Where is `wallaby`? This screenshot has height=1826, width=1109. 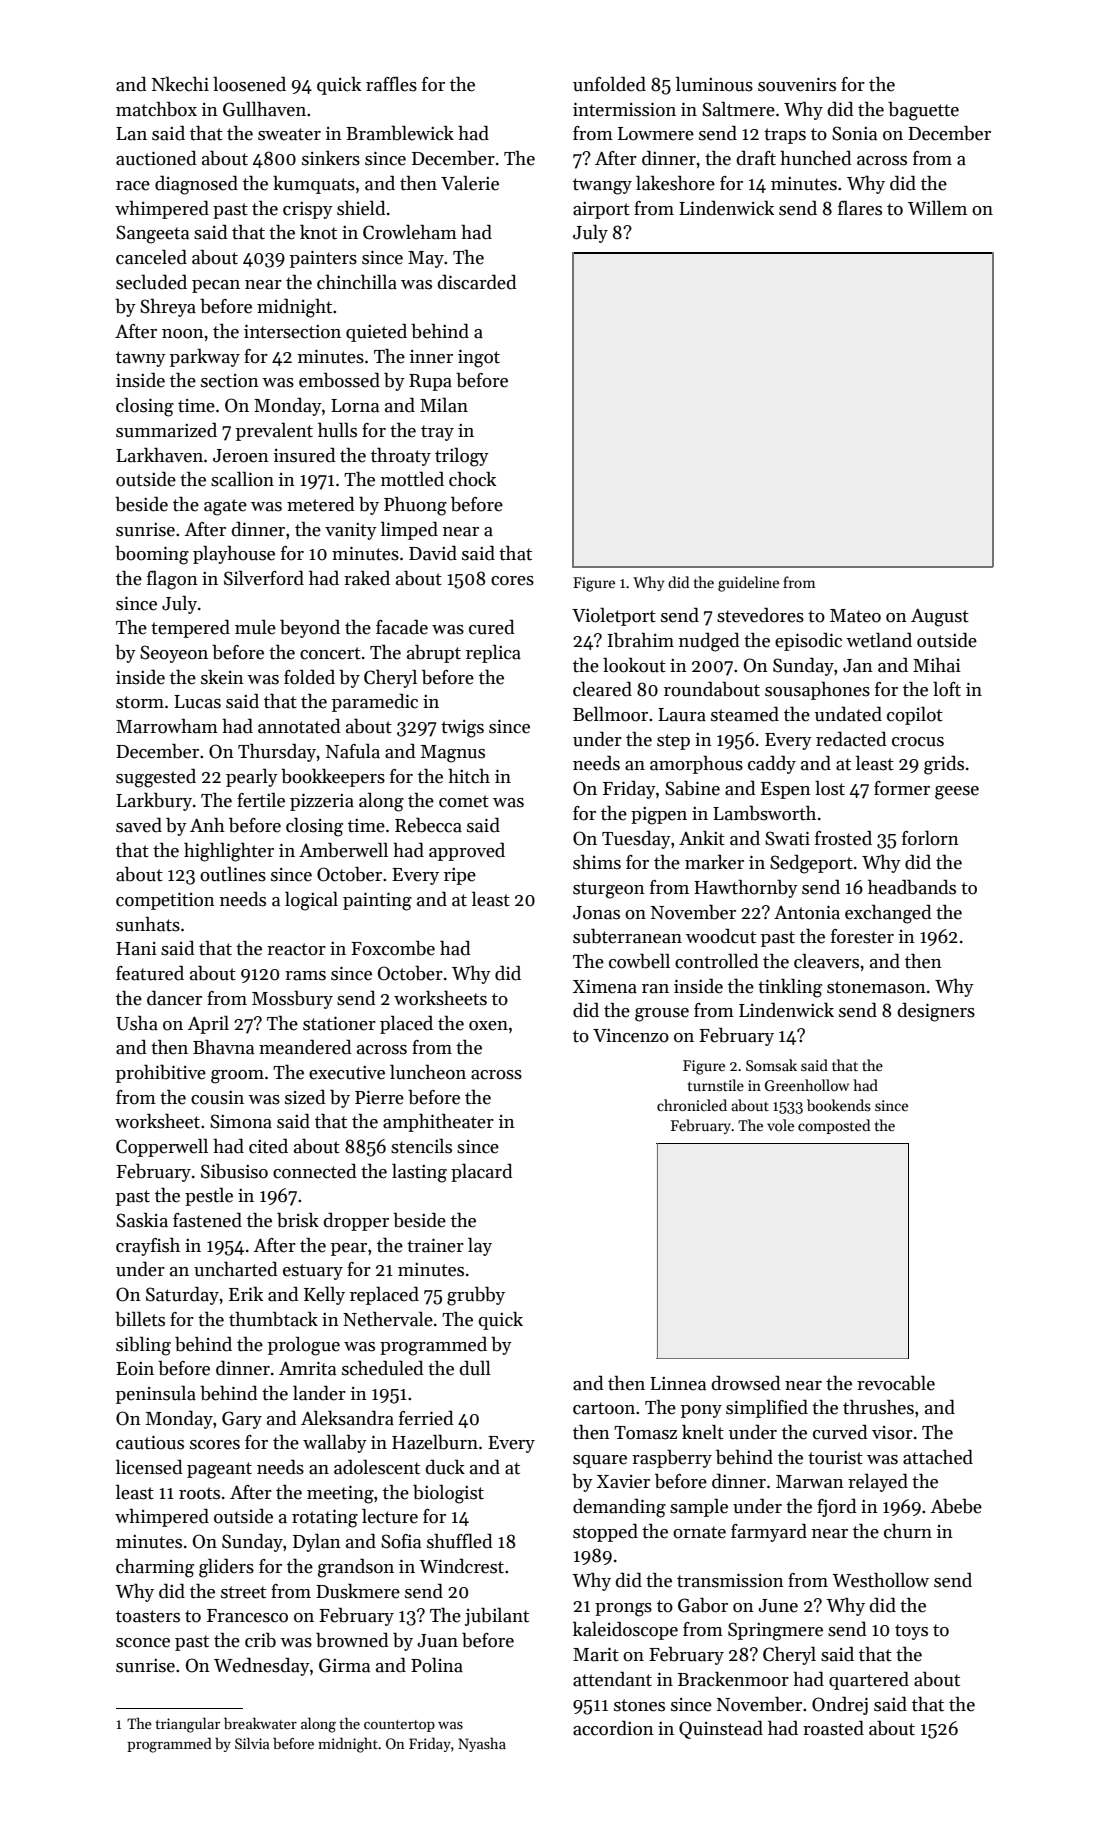
wallaby is located at coordinates (335, 1443).
